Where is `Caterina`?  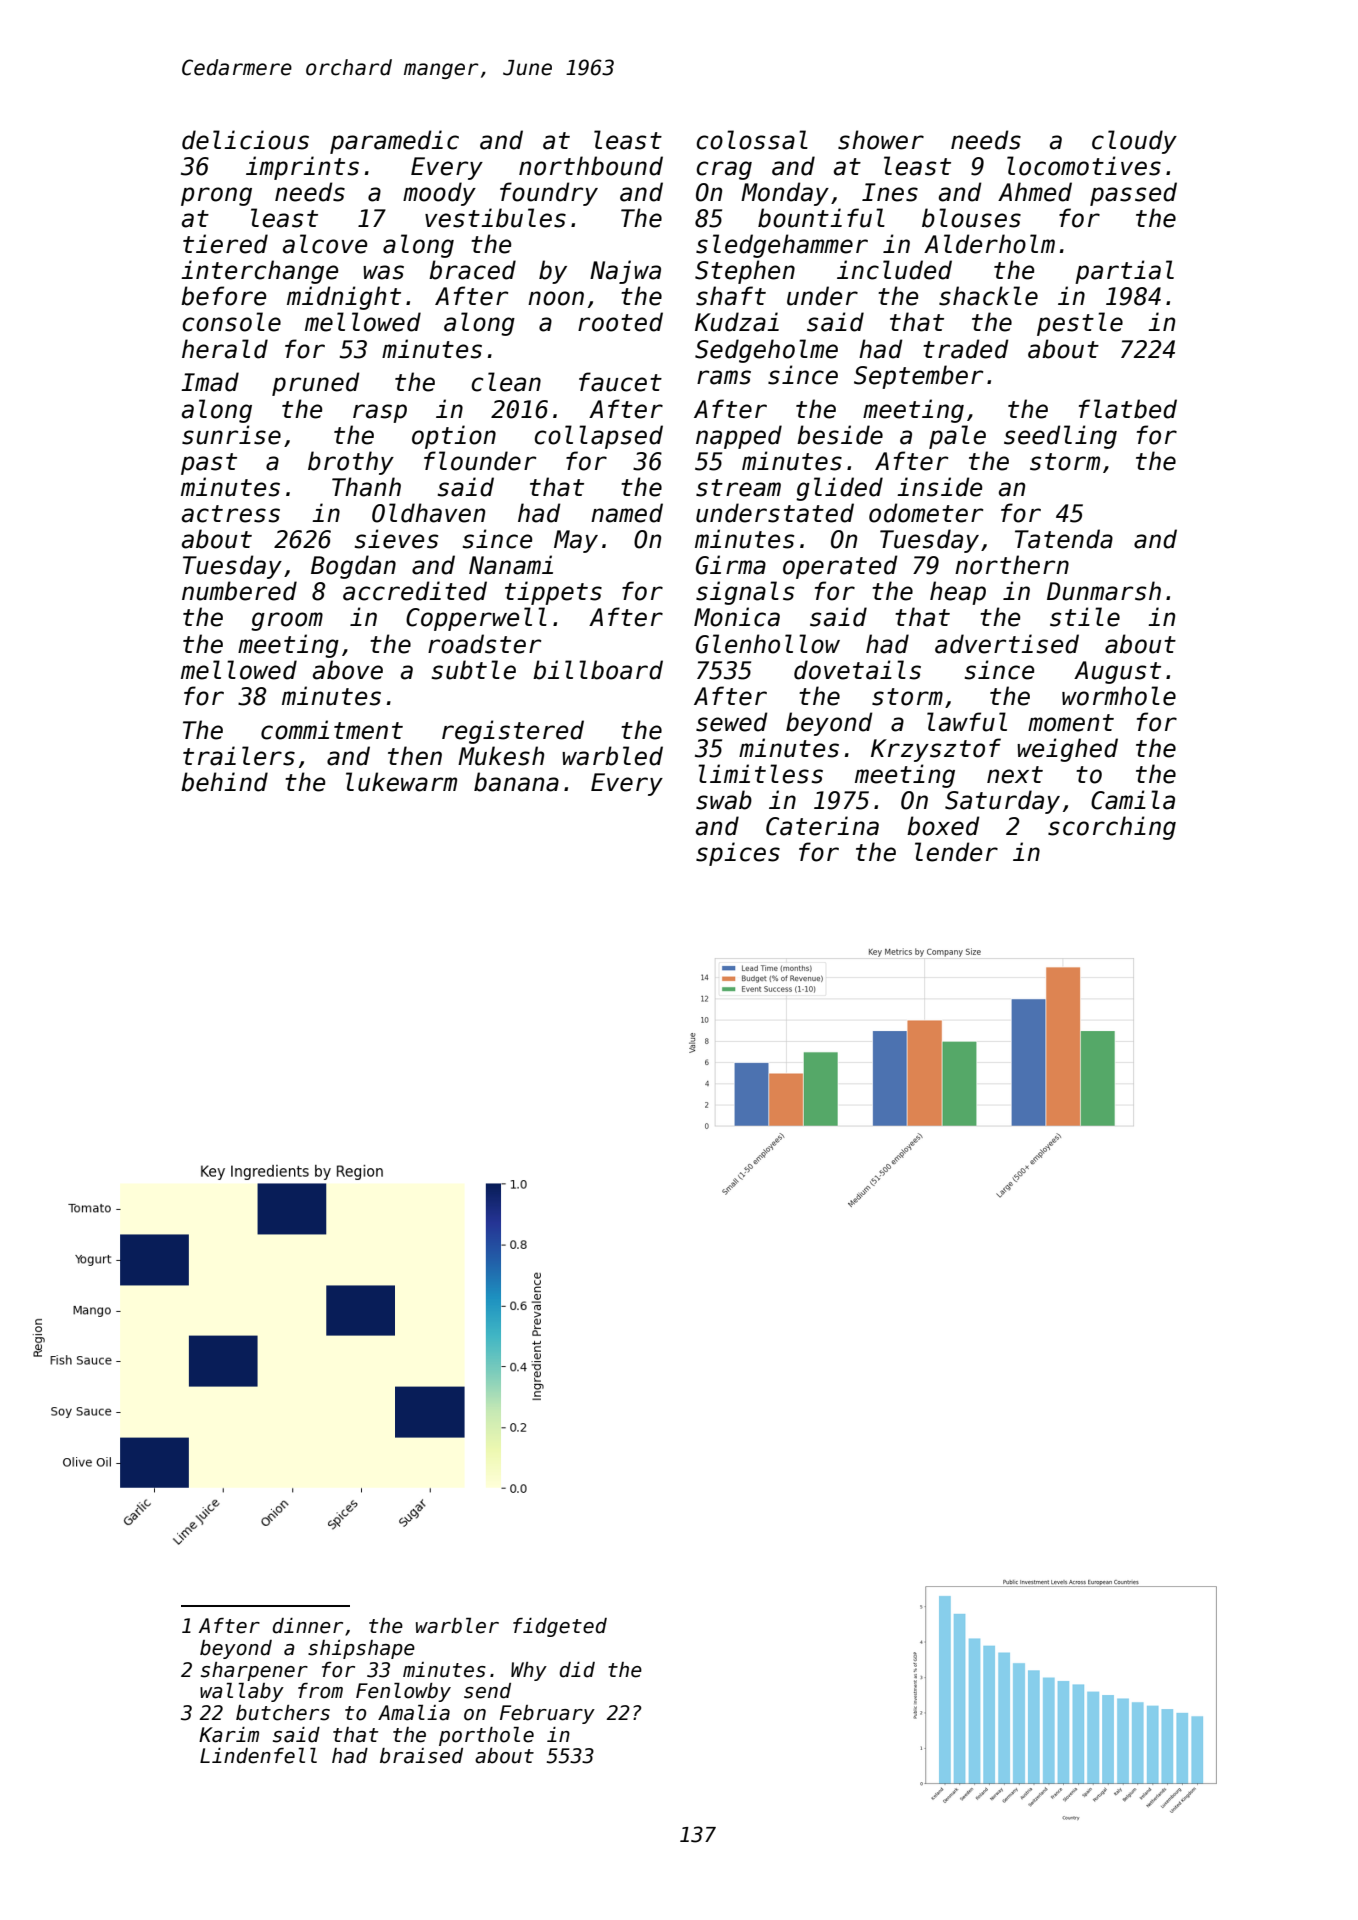 Caterina is located at coordinates (822, 826).
